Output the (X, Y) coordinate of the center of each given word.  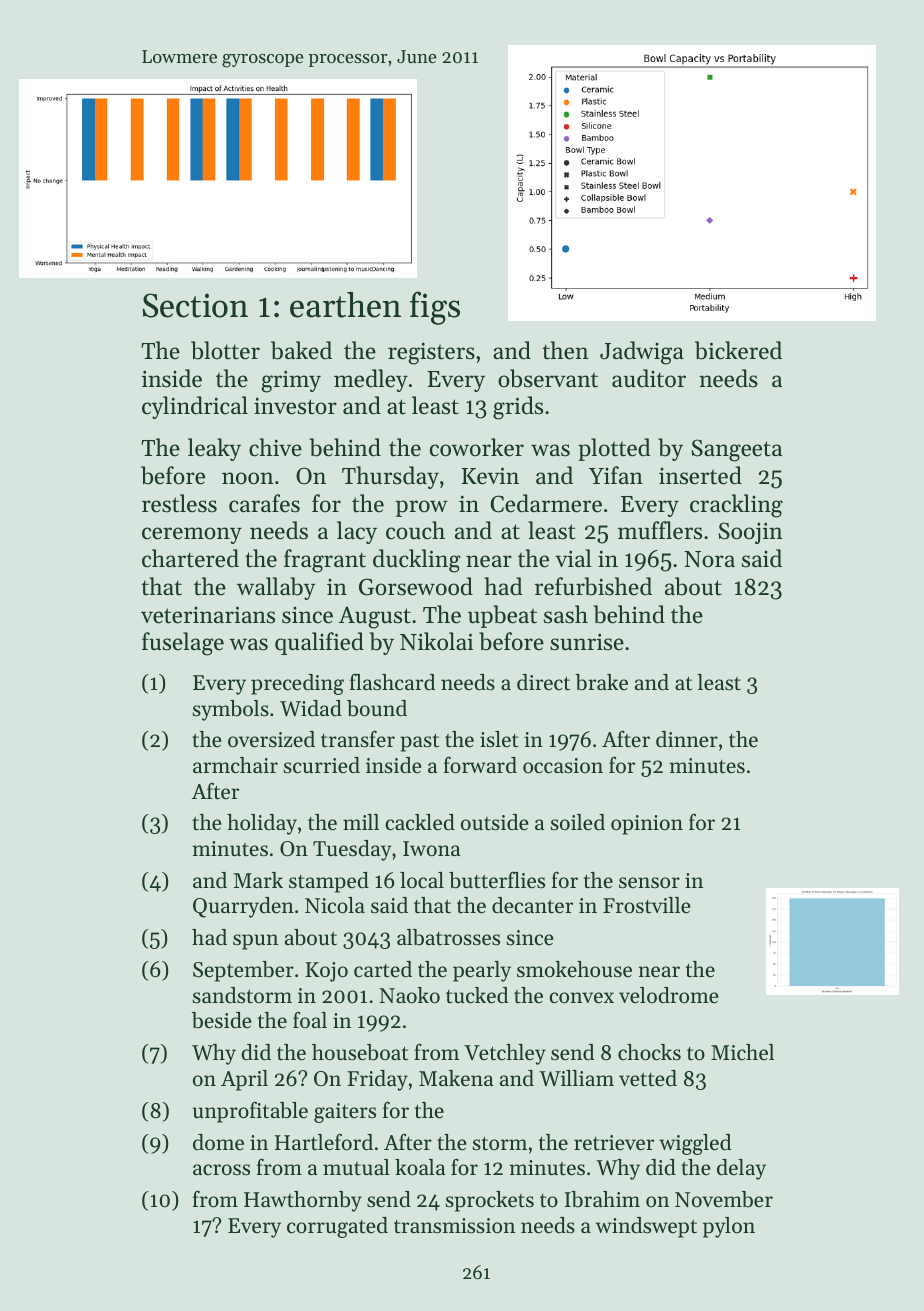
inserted (700, 475)
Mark (258, 880)
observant (548, 378)
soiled (578, 822)
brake (601, 682)
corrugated (337, 1227)
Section (195, 305)
